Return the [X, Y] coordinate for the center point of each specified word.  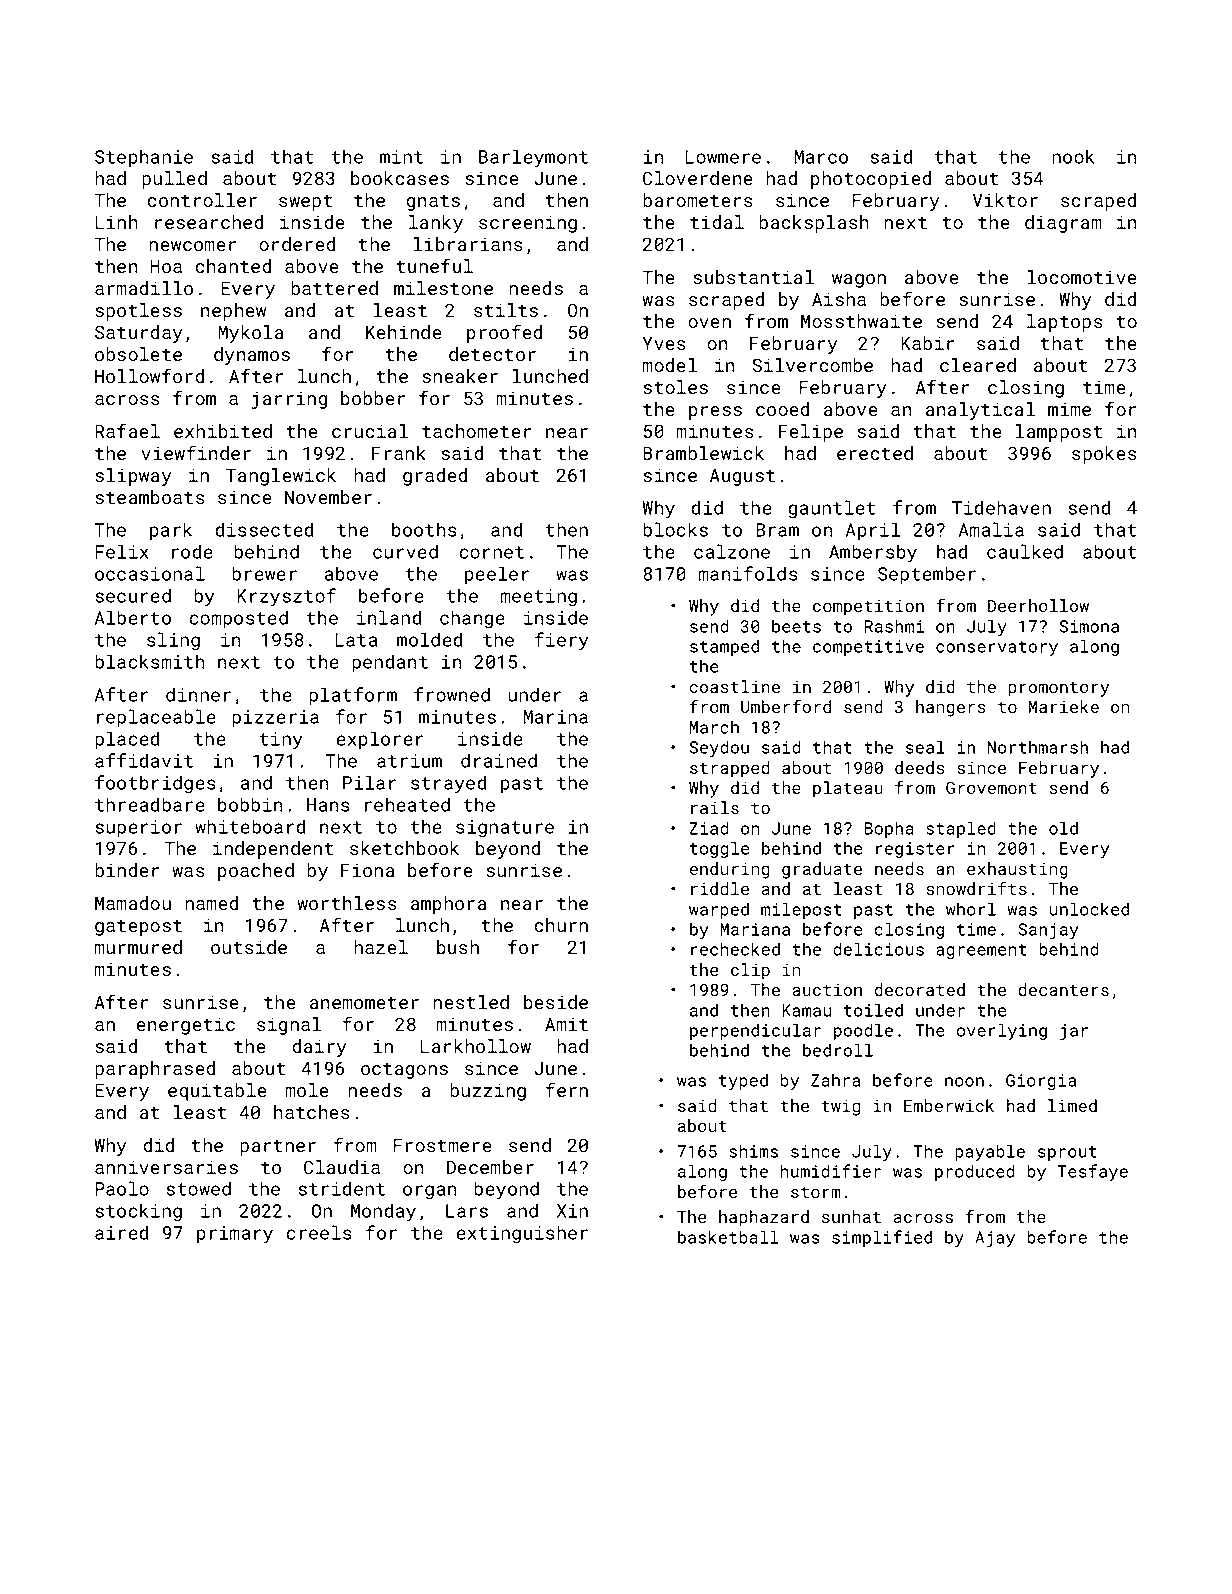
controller [202, 200]
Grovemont [991, 787]
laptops [1065, 323]
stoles [675, 387]
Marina [556, 717]
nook [1073, 156]
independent [273, 850]
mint [401, 157]
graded [435, 477]
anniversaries [166, 1167]
